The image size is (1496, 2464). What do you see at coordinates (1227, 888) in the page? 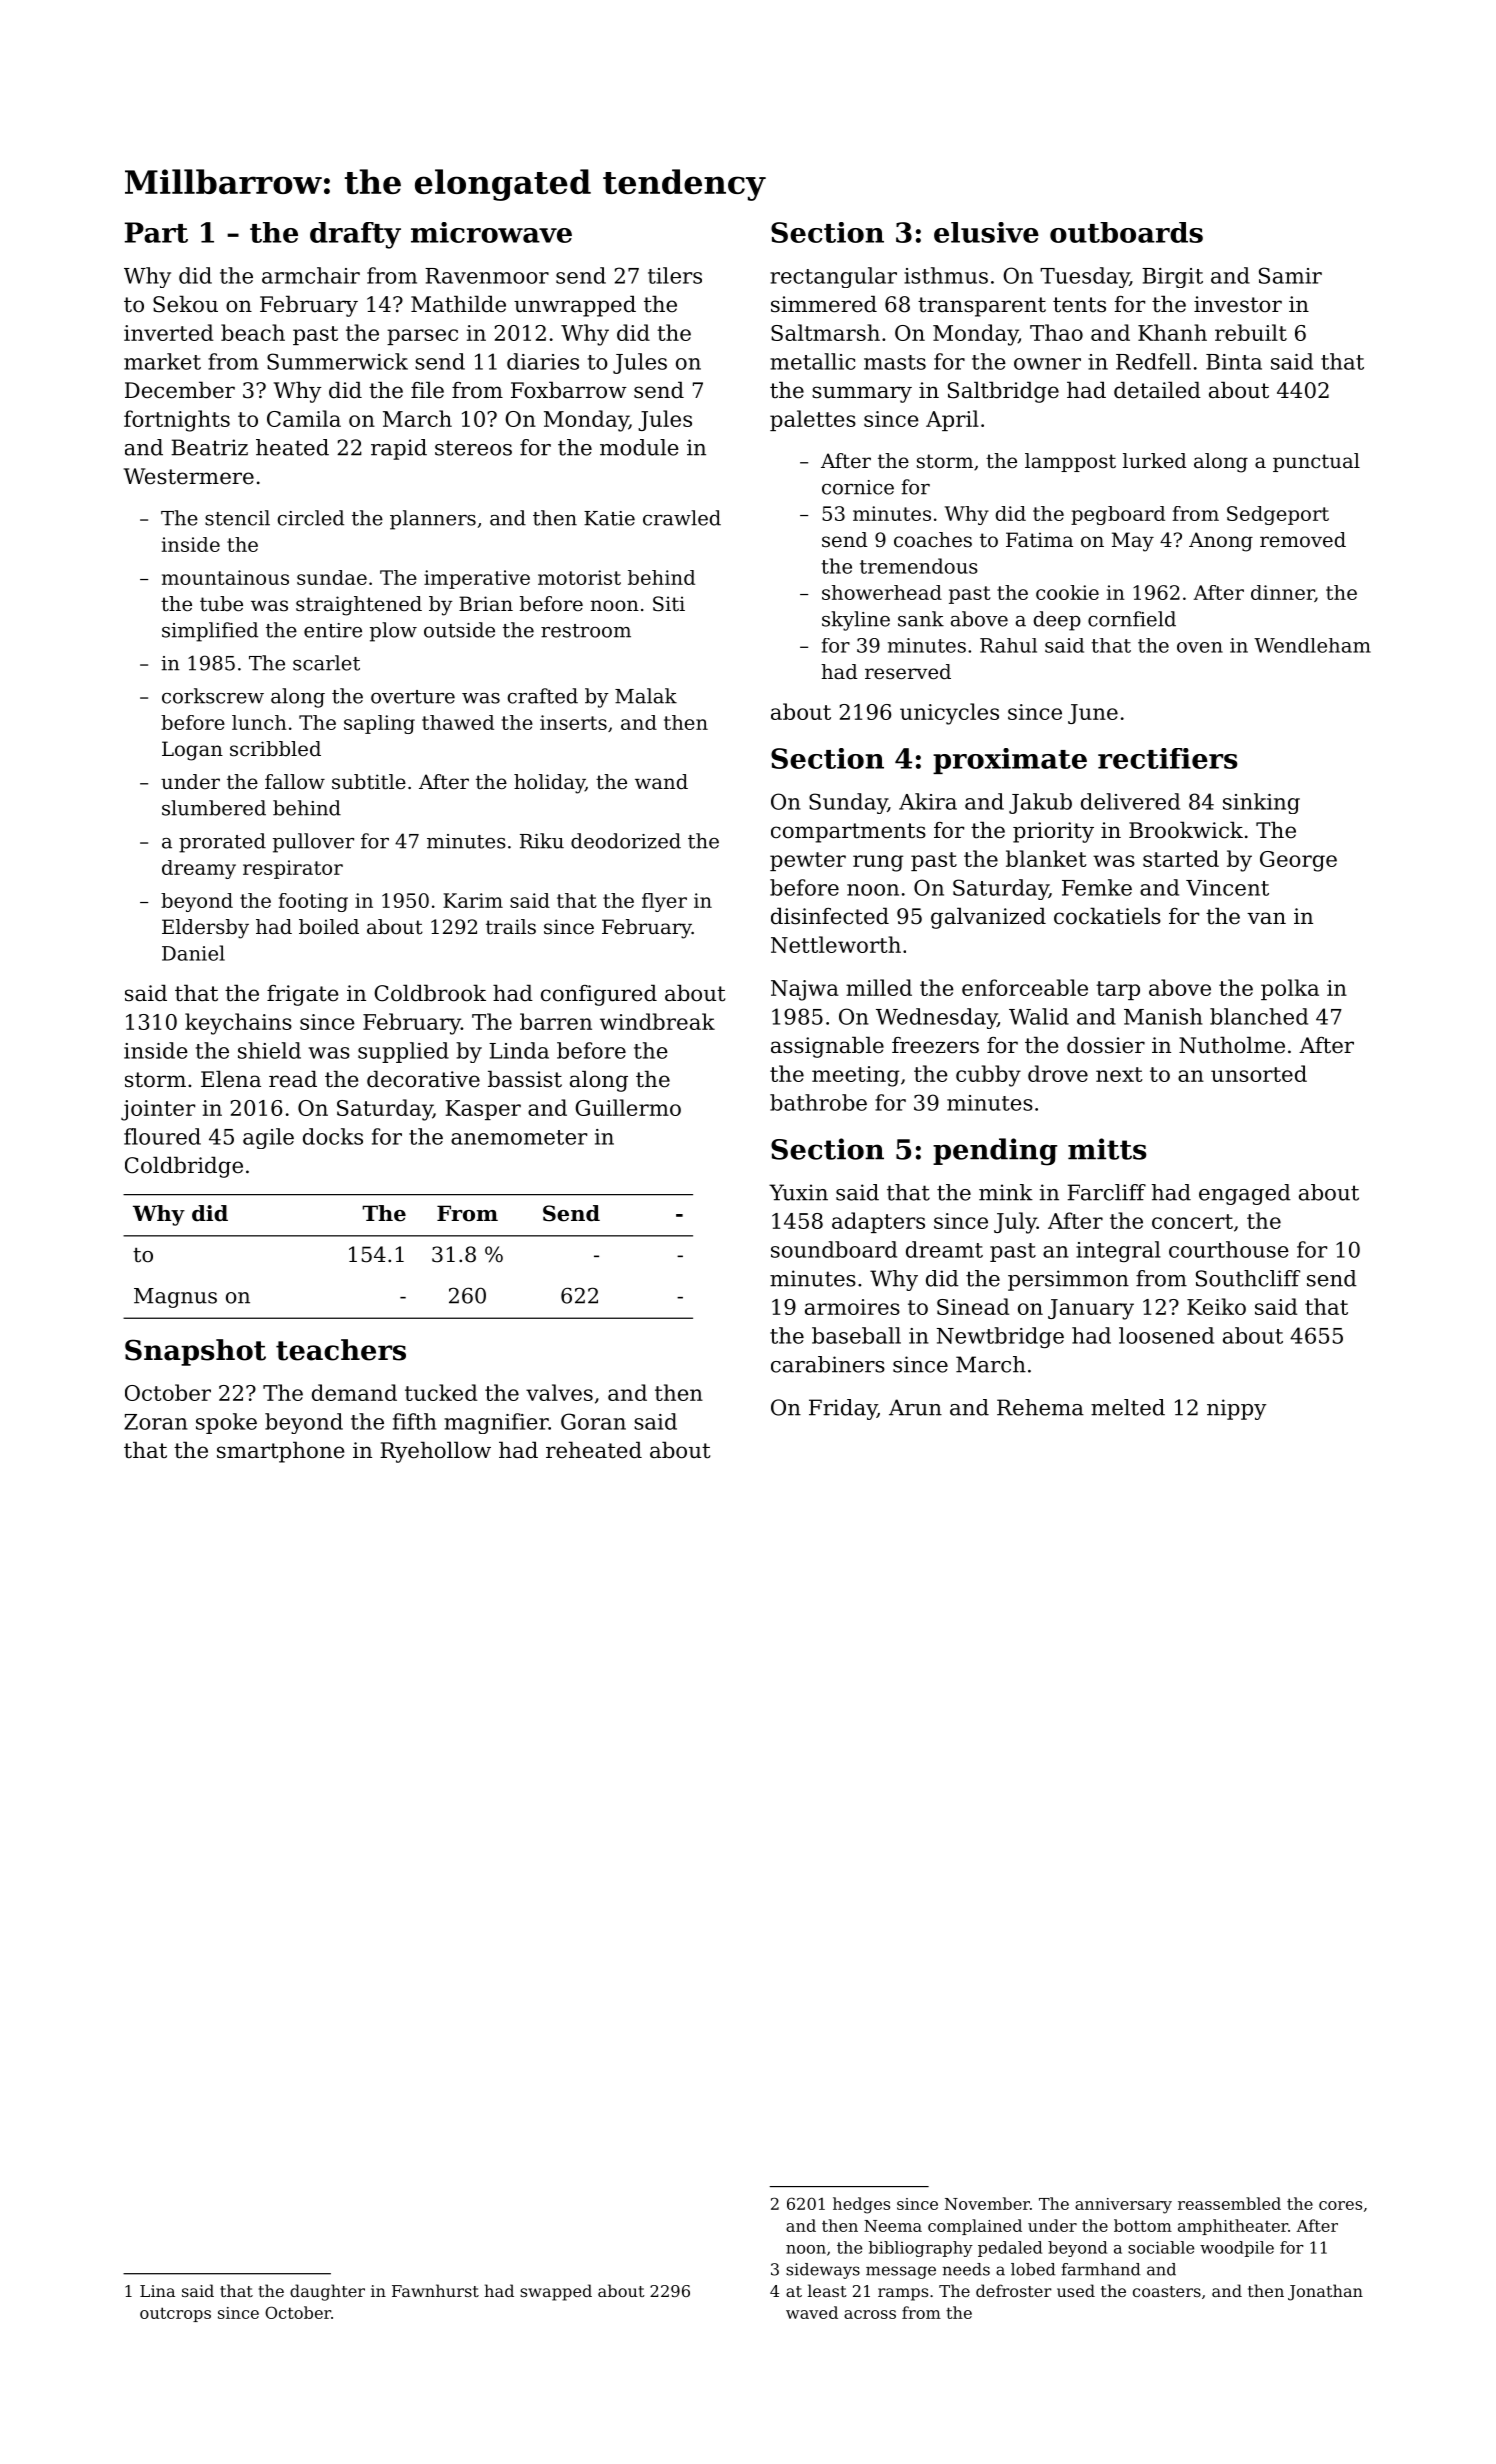
I see `Vincent` at bounding box center [1227, 888].
